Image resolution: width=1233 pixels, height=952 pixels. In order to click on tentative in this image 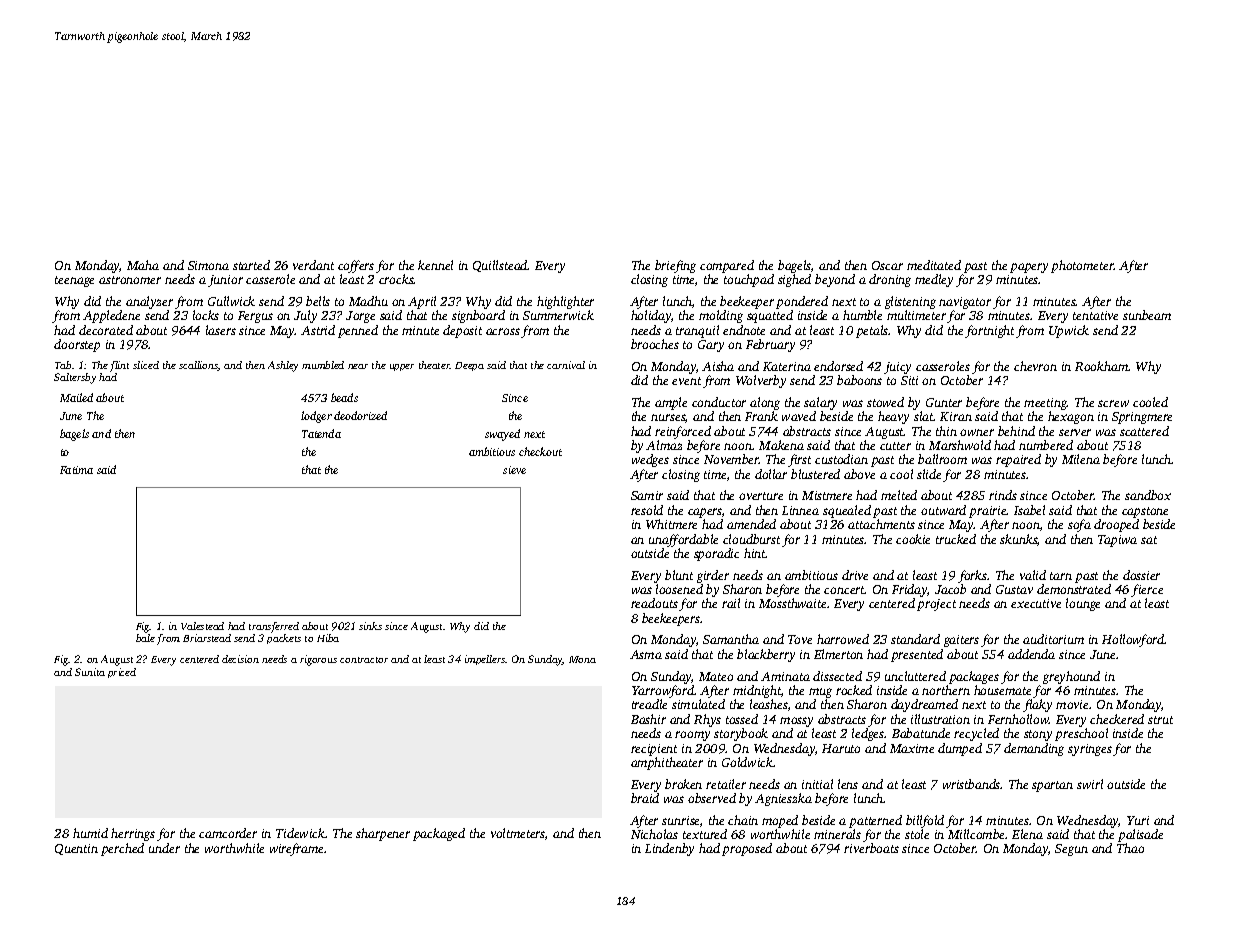, I will do `click(1095, 315)`.
